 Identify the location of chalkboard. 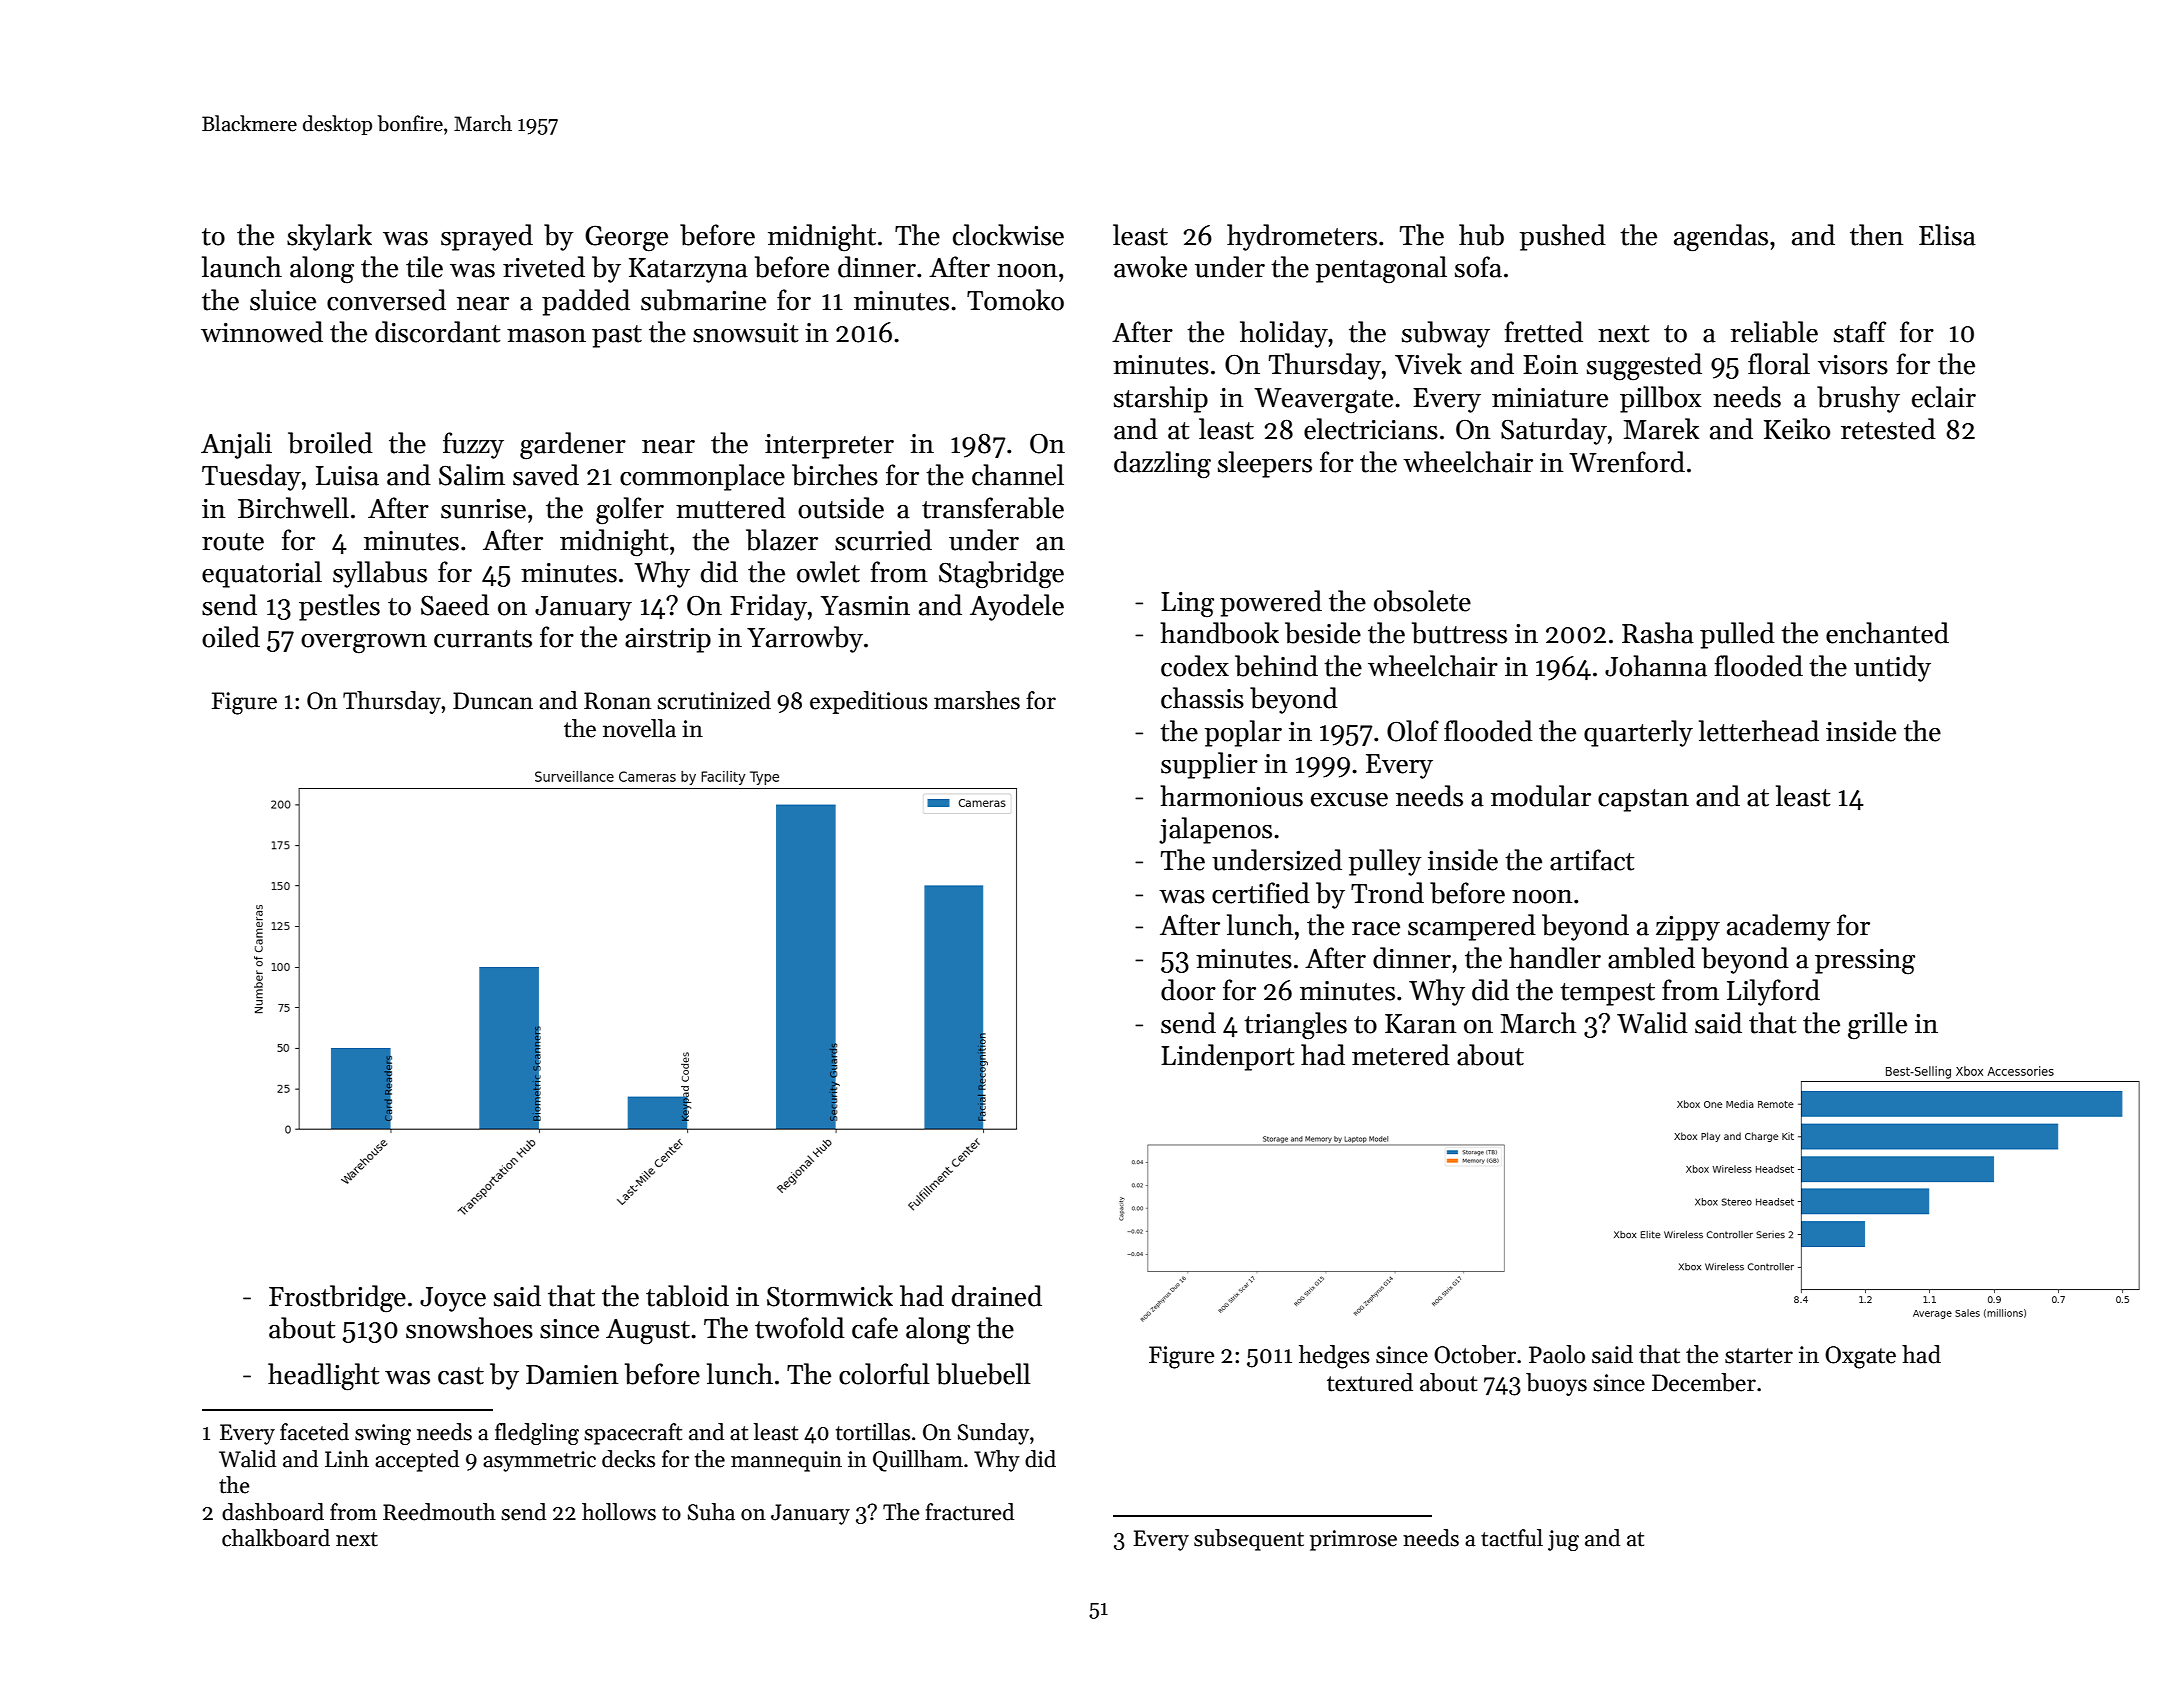
(276, 1538).
